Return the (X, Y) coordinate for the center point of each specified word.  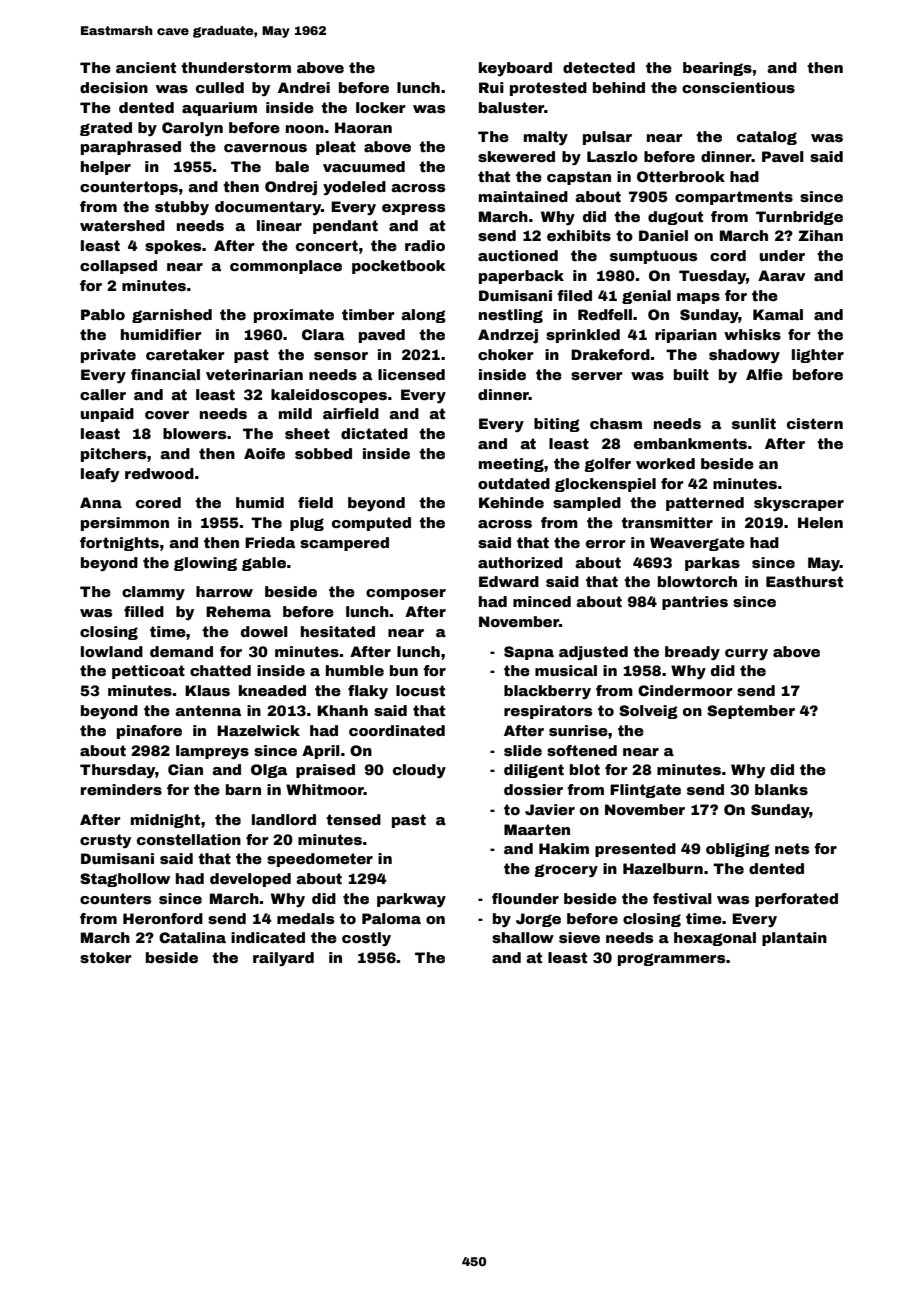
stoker (106, 957)
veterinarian (254, 374)
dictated (374, 433)
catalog (767, 138)
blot (585, 769)
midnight (165, 821)
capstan (579, 178)
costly (366, 939)
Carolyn (192, 129)
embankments (690, 443)
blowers (194, 433)
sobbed (323, 453)
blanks (781, 789)
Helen (820, 522)
